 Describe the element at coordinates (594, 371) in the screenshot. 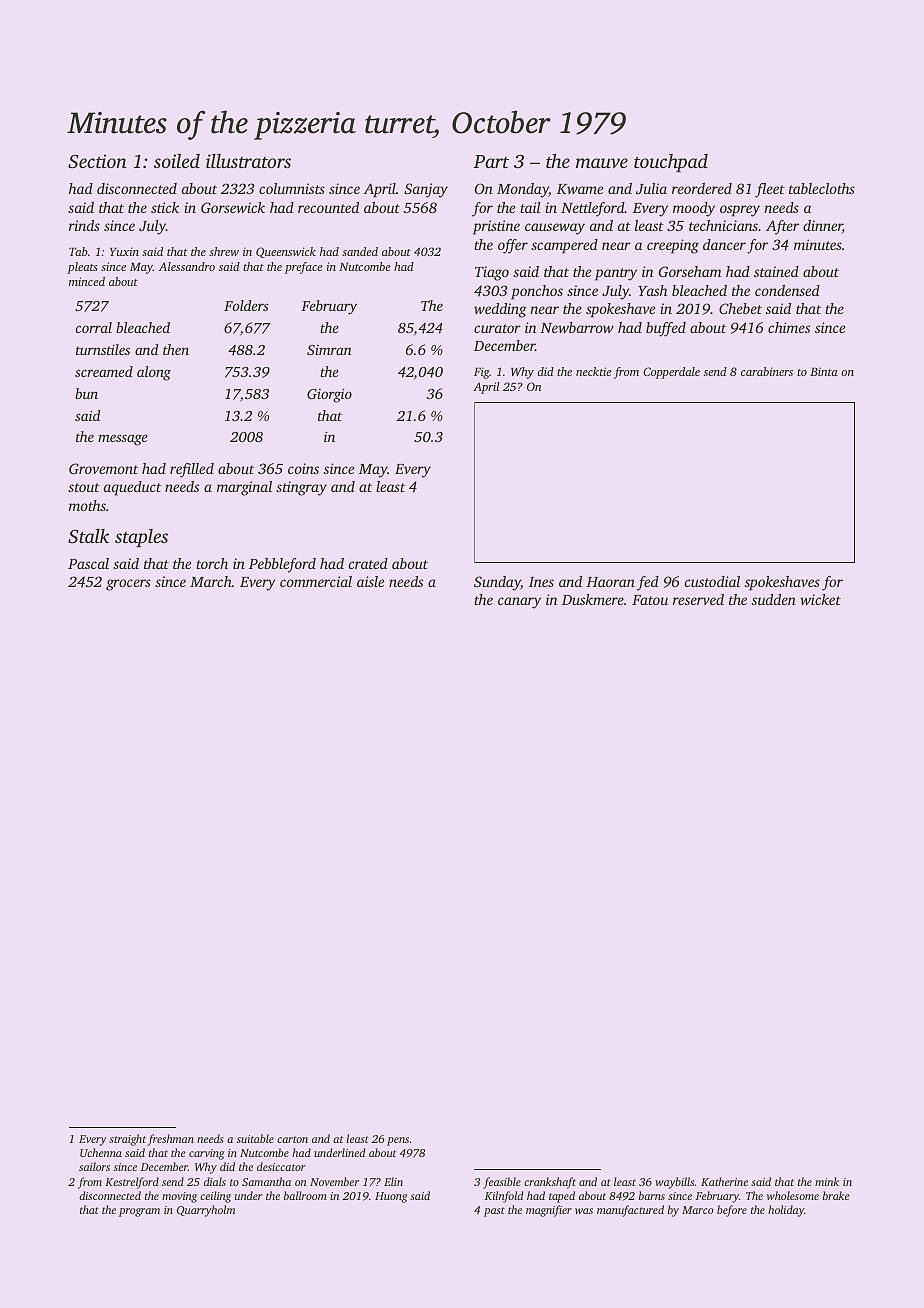

I see `necktie` at that location.
